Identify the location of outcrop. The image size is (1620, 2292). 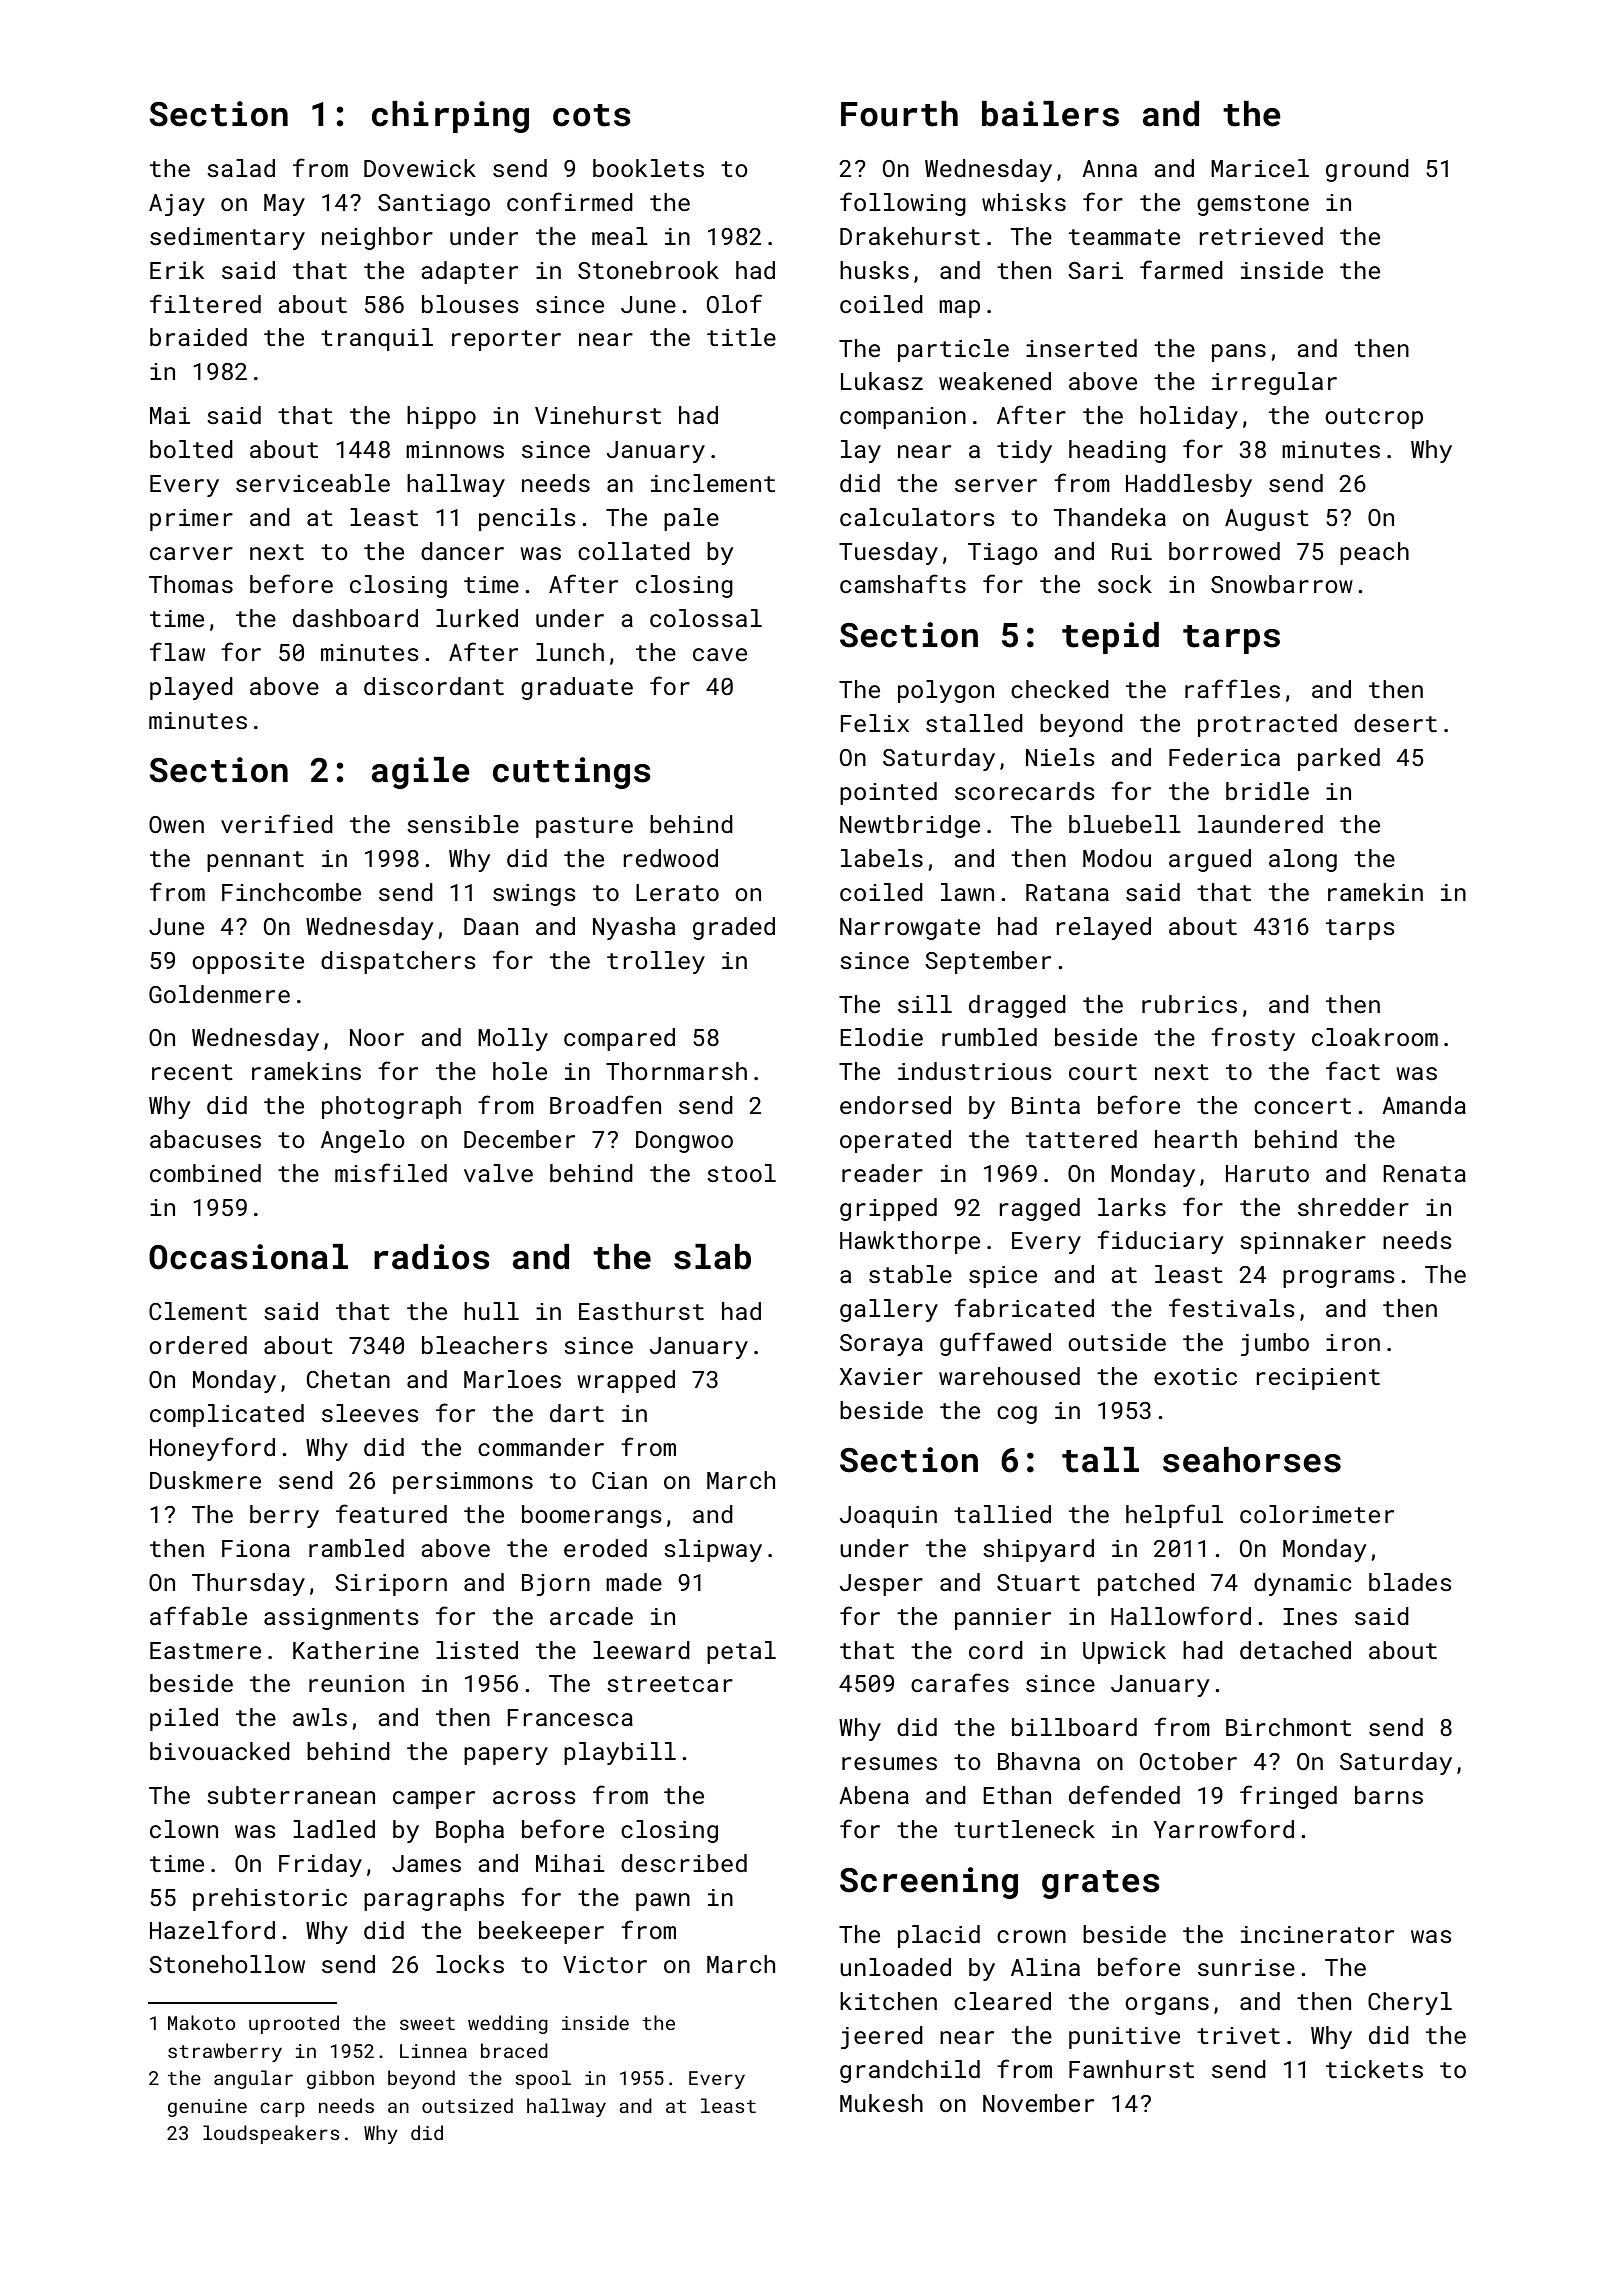
(1374, 418).
